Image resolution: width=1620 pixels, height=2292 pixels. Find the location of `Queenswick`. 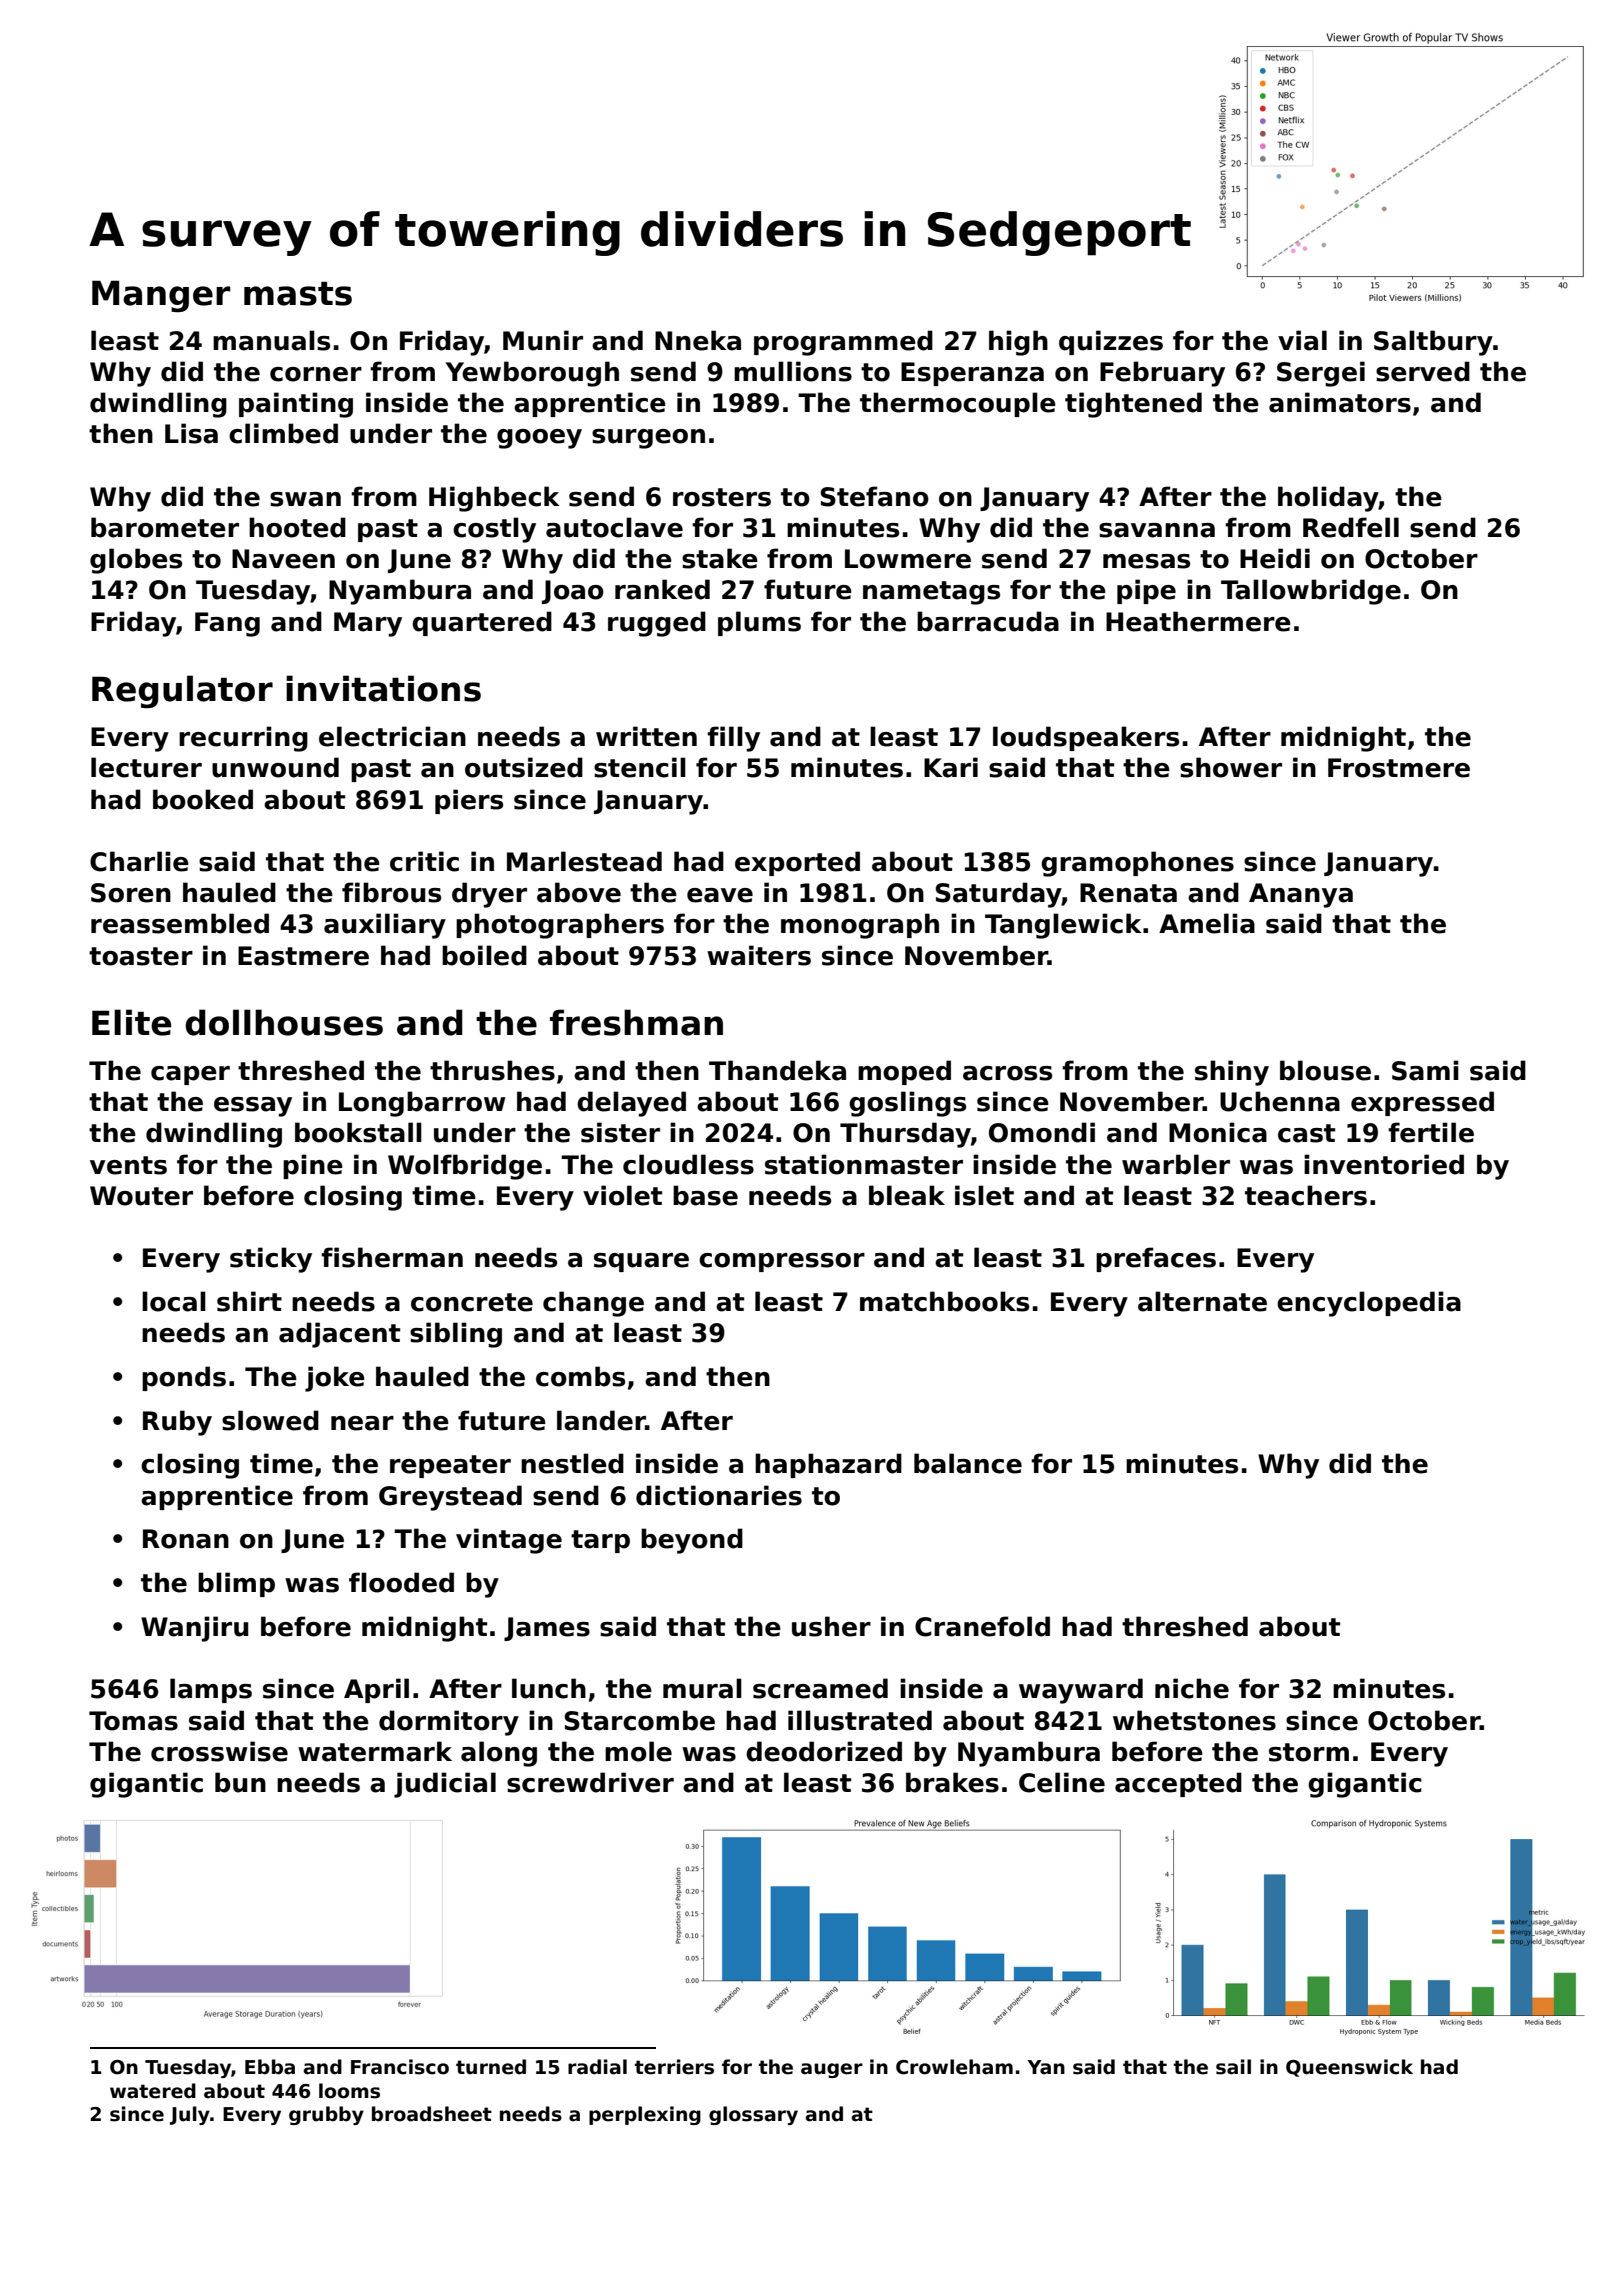

Queenswick is located at coordinates (1349, 2068).
